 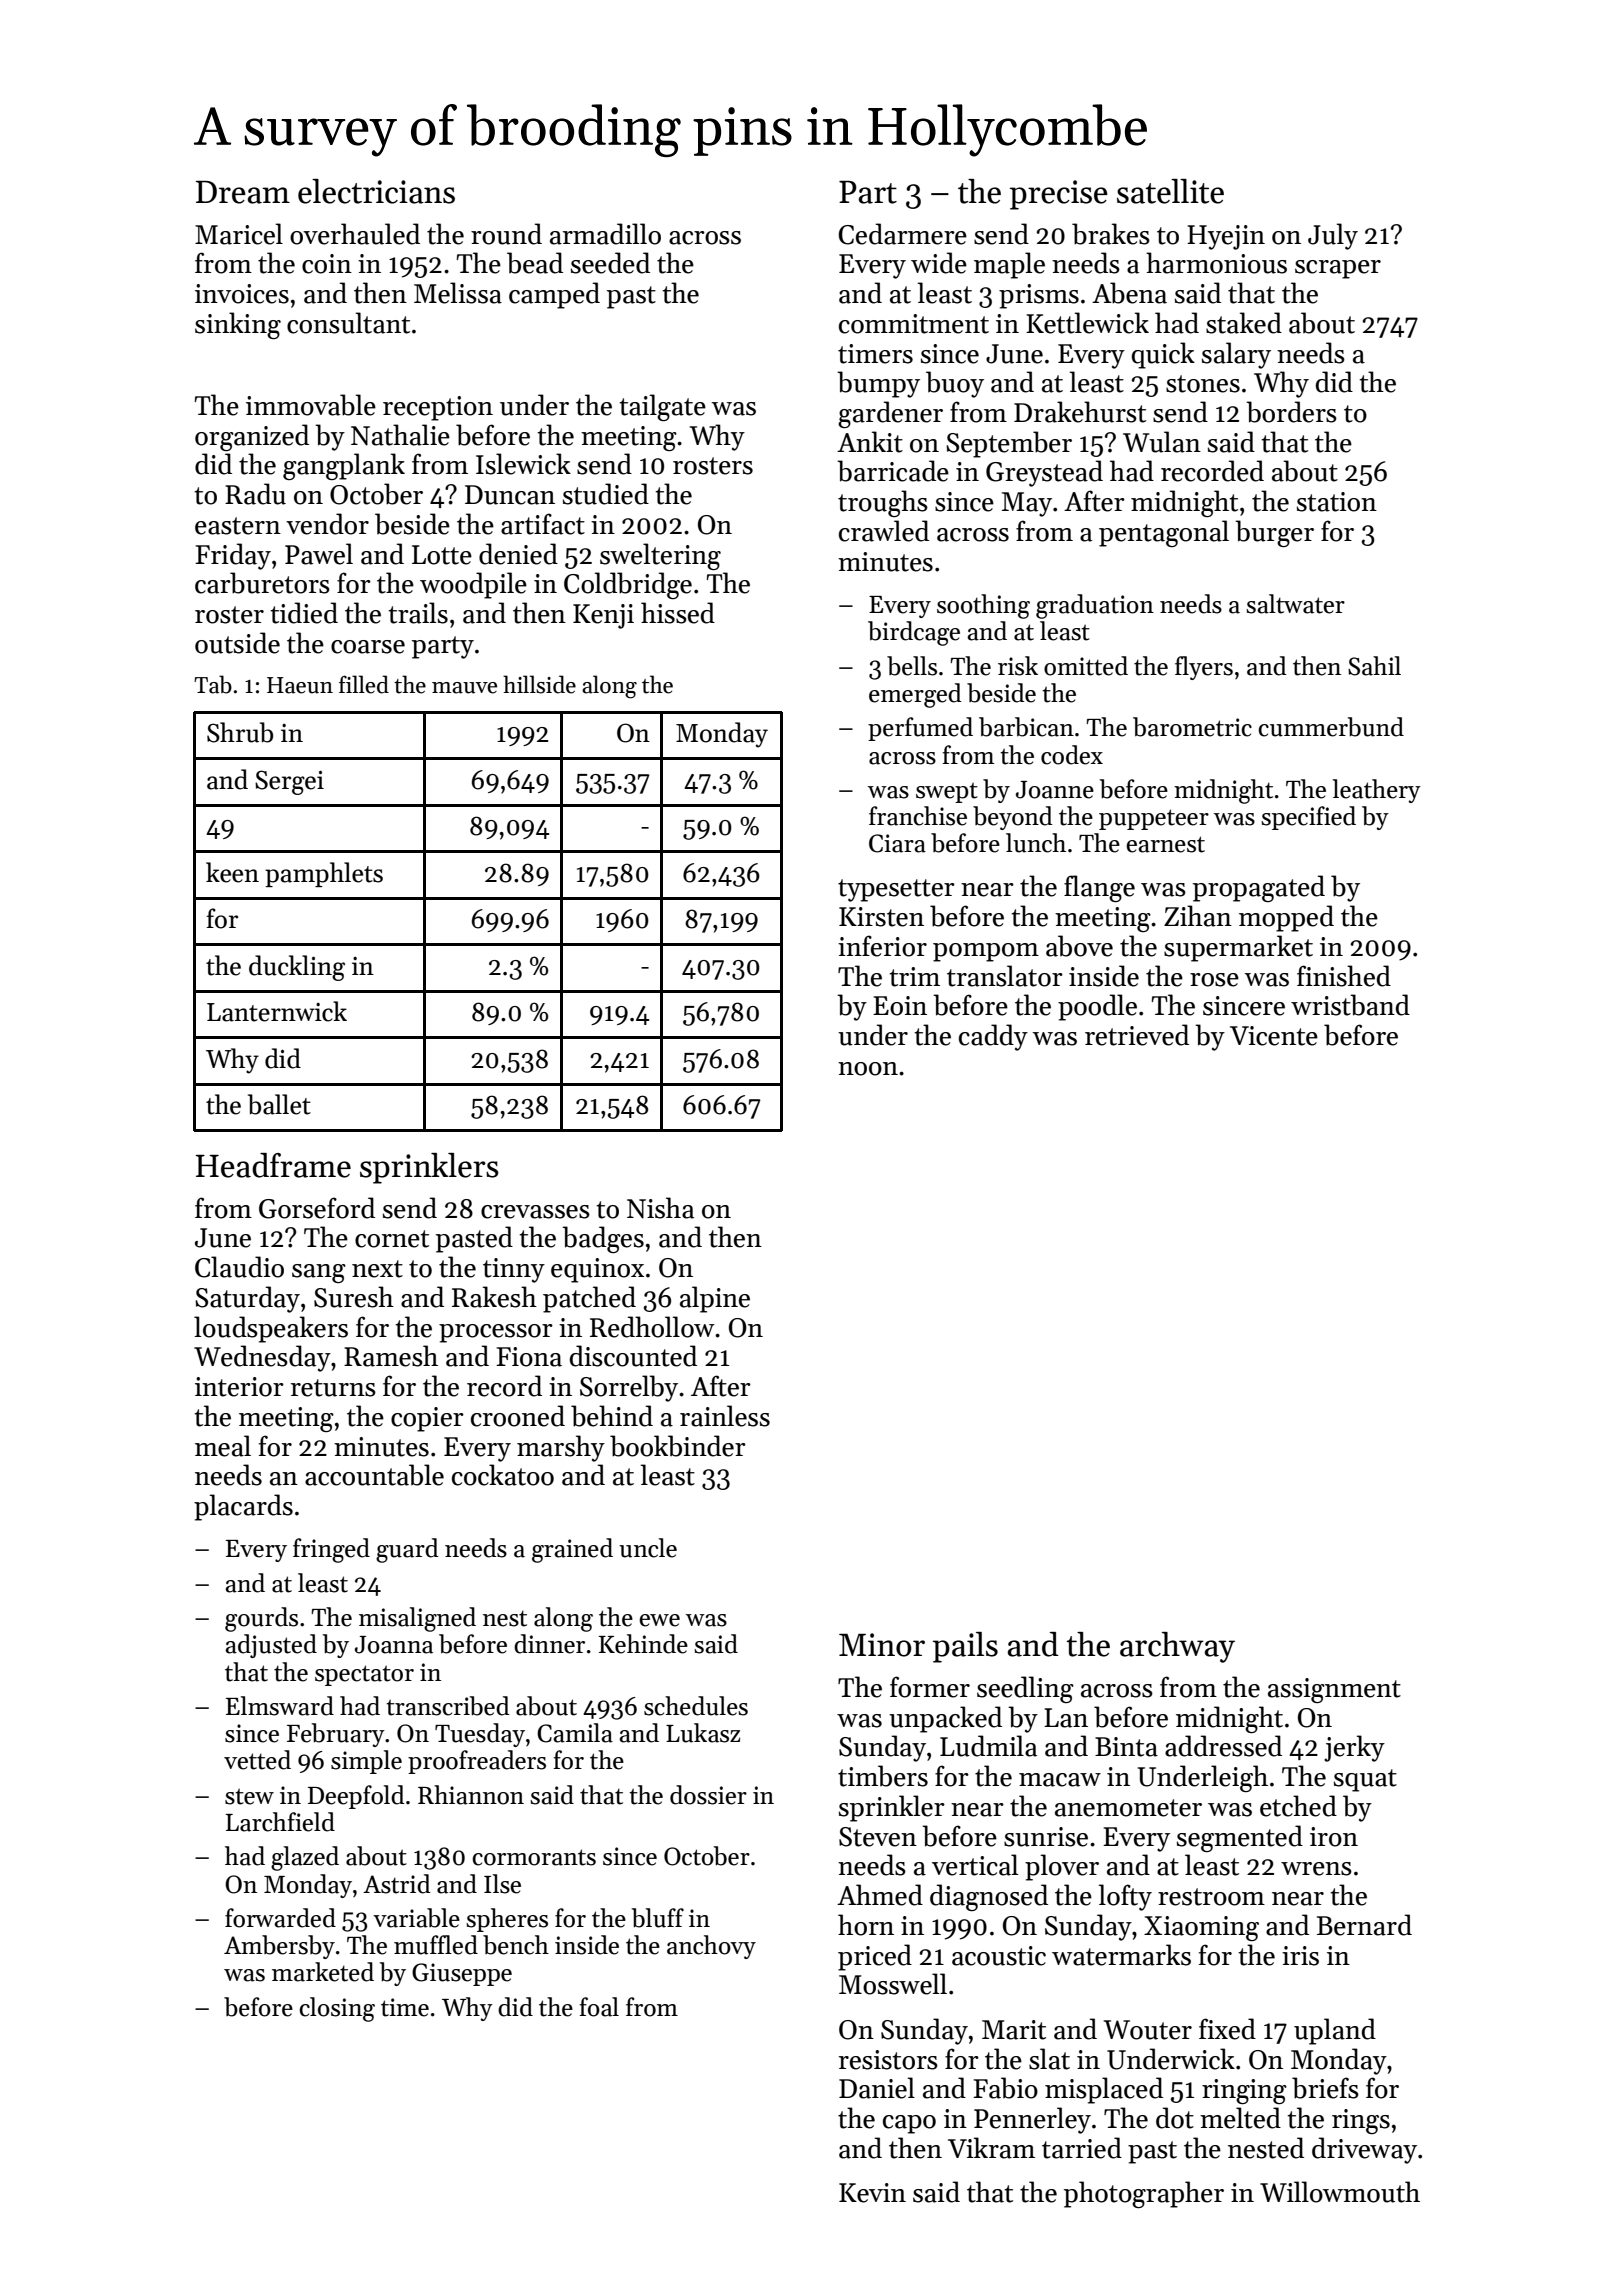 I want to click on retrieved, so click(x=1137, y=1035).
